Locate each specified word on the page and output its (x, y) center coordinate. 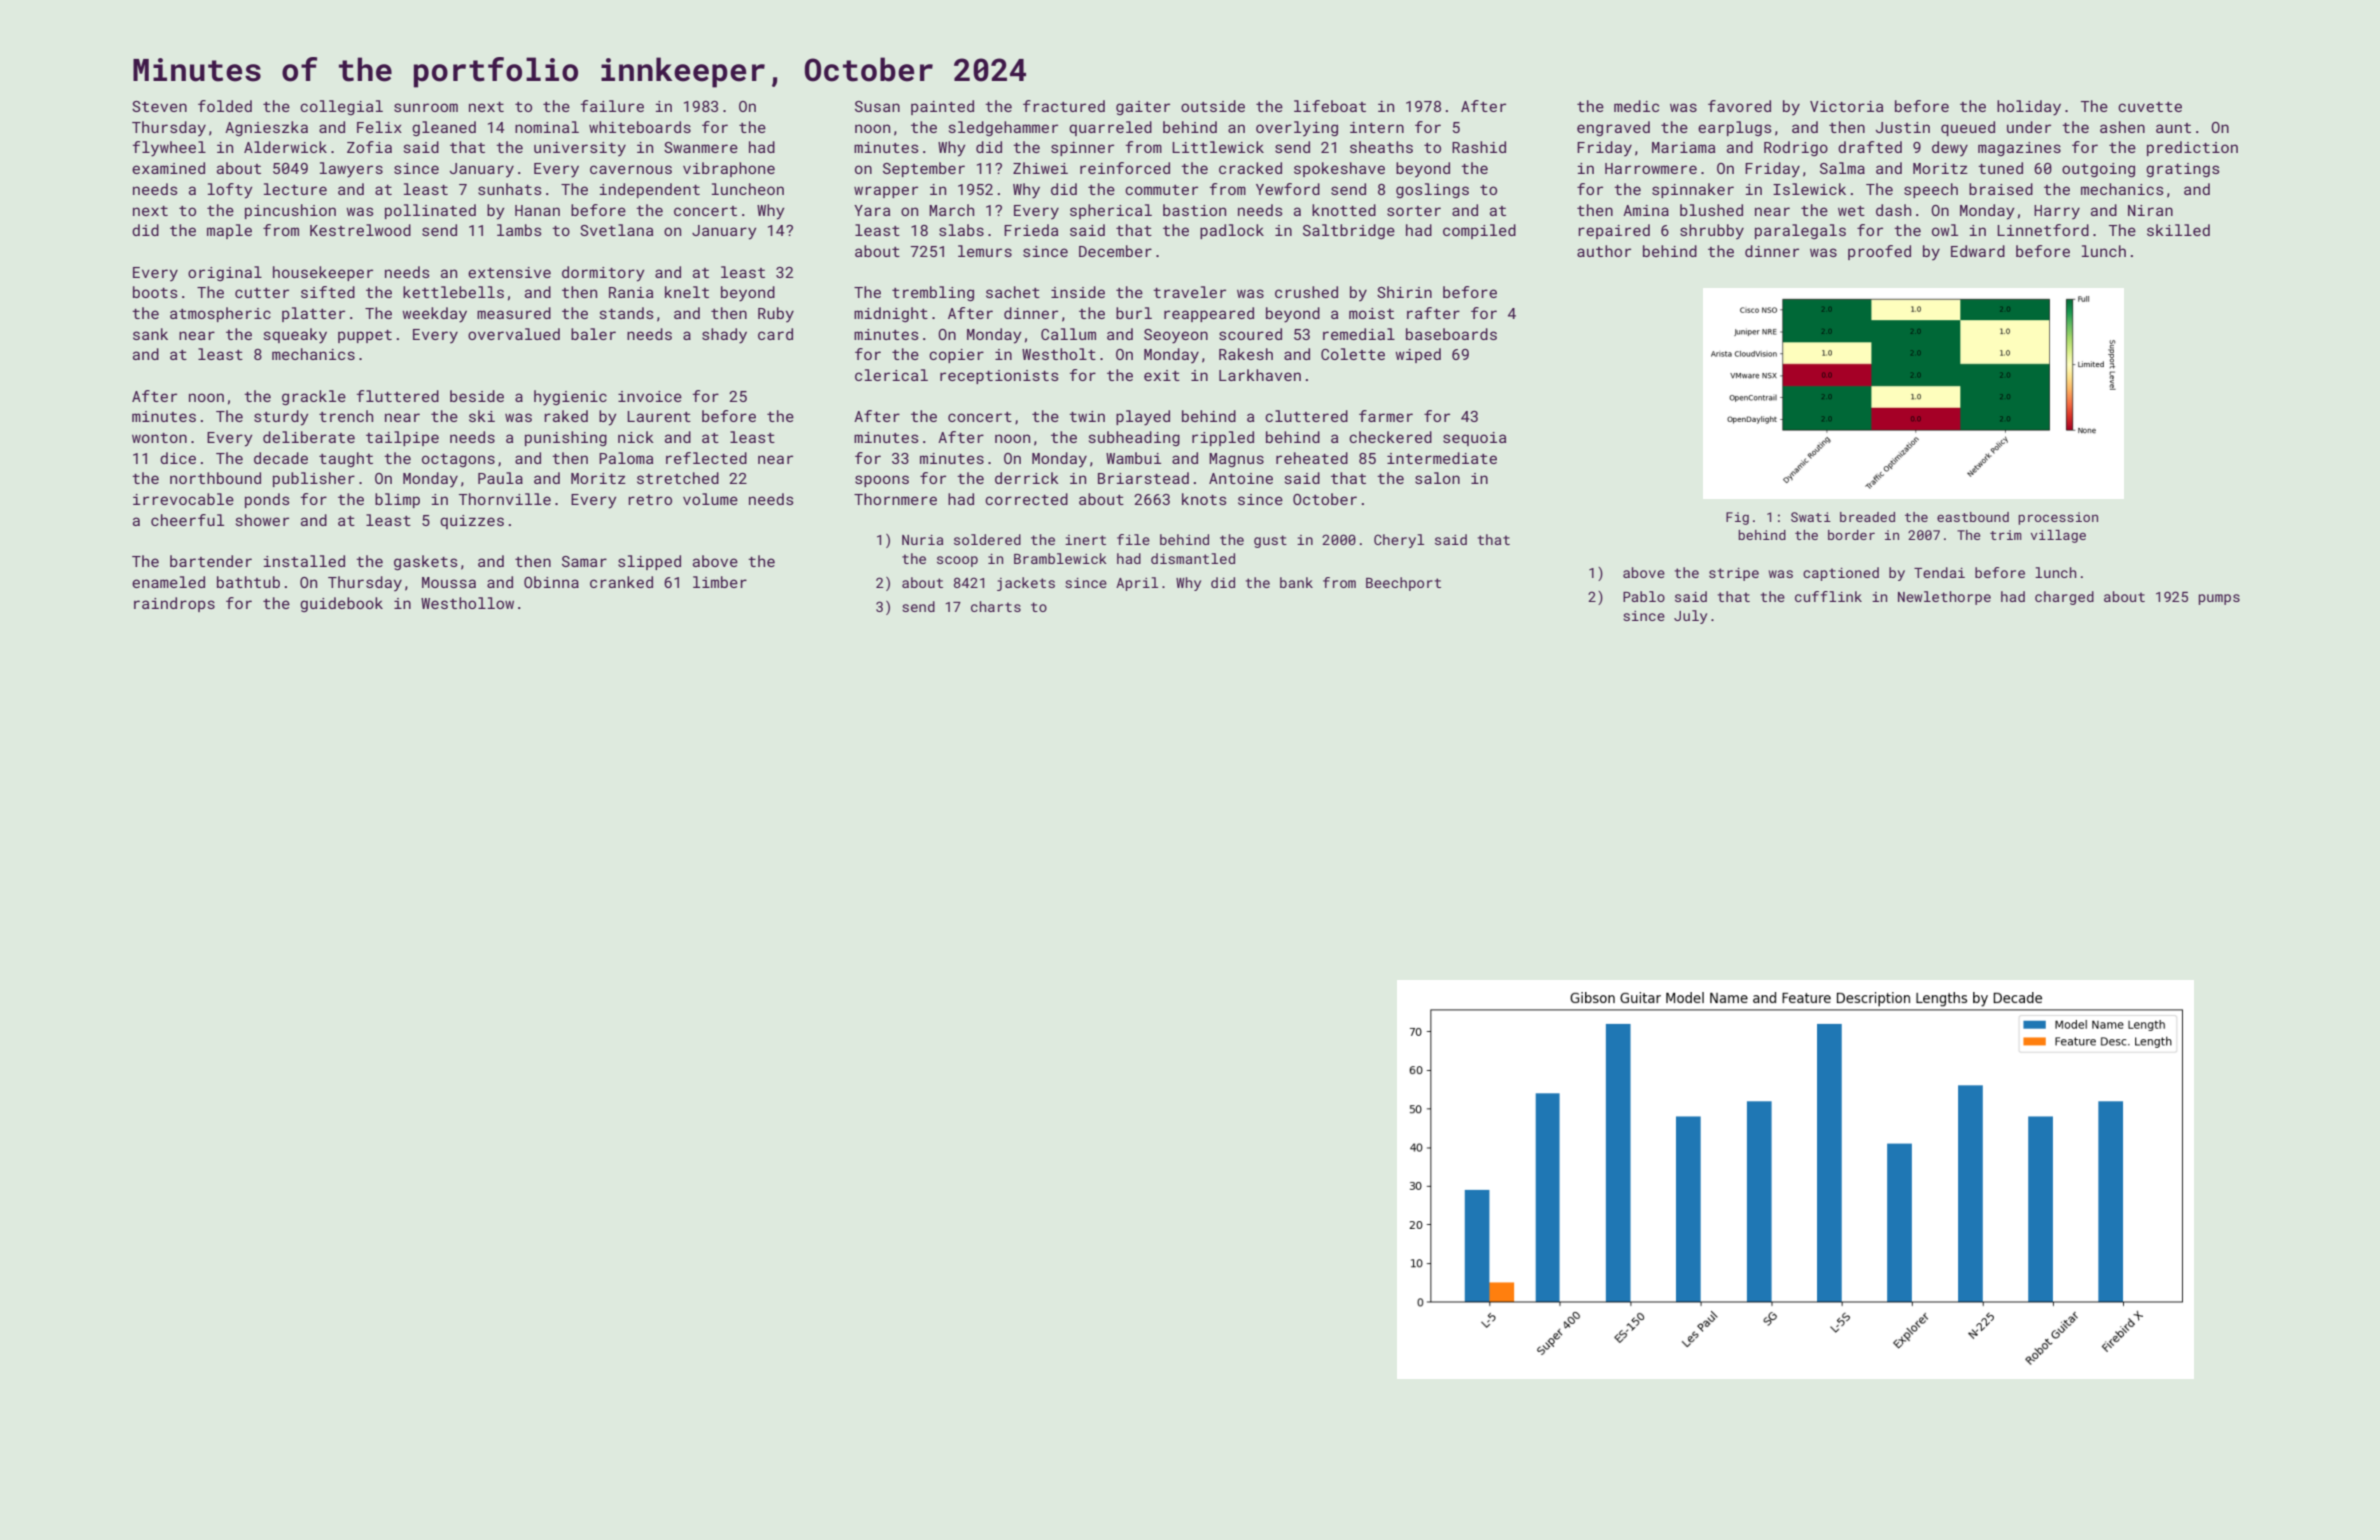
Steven (159, 106)
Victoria (1846, 106)
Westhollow (467, 603)
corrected (1026, 499)
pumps (2219, 599)
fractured (1064, 106)
